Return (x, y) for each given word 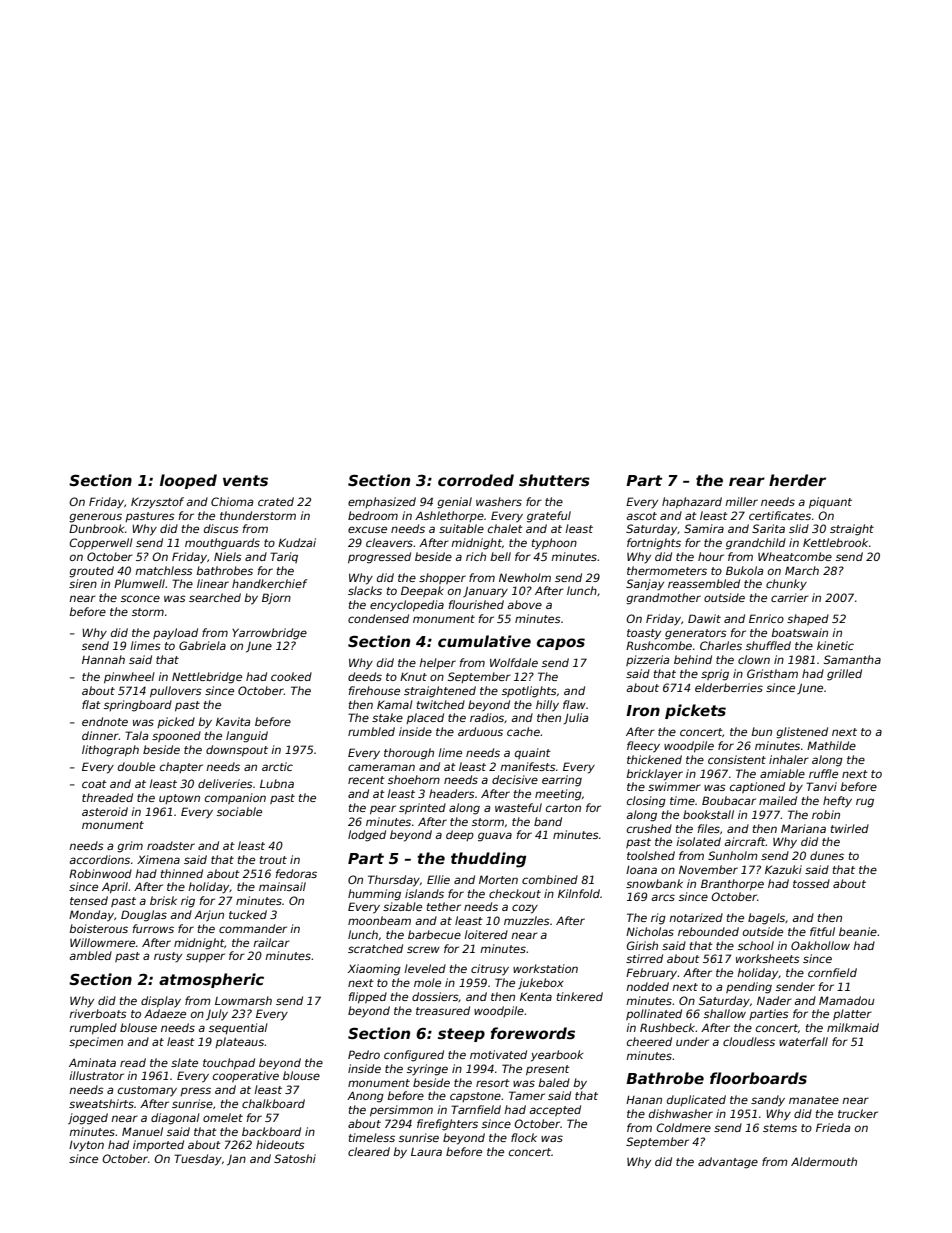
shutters (554, 480)
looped (188, 481)
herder (797, 480)
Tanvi (821, 786)
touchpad (229, 1064)
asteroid (105, 811)
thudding (488, 860)
